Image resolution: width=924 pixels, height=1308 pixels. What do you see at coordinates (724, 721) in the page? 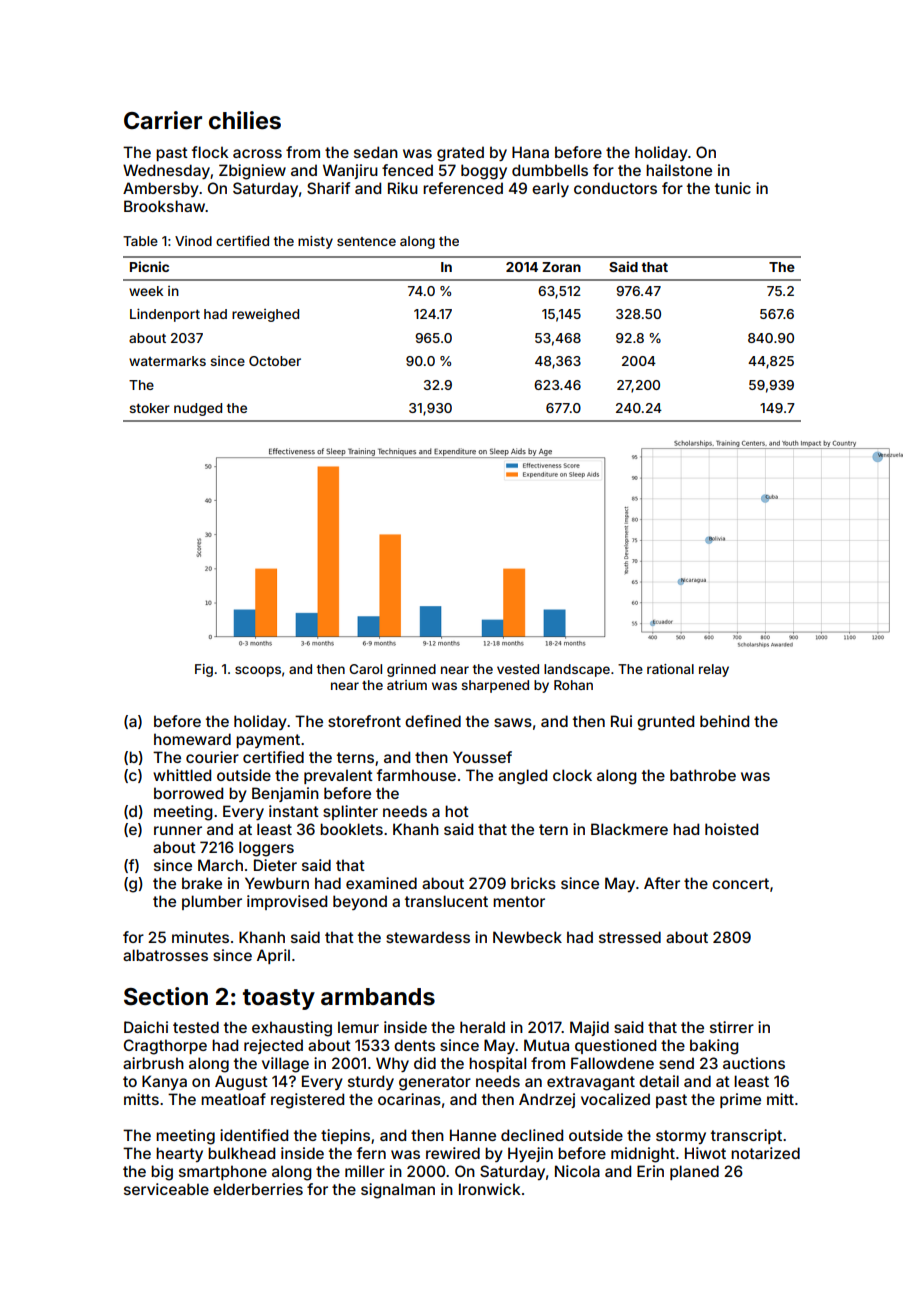
I see `behind` at bounding box center [724, 721].
